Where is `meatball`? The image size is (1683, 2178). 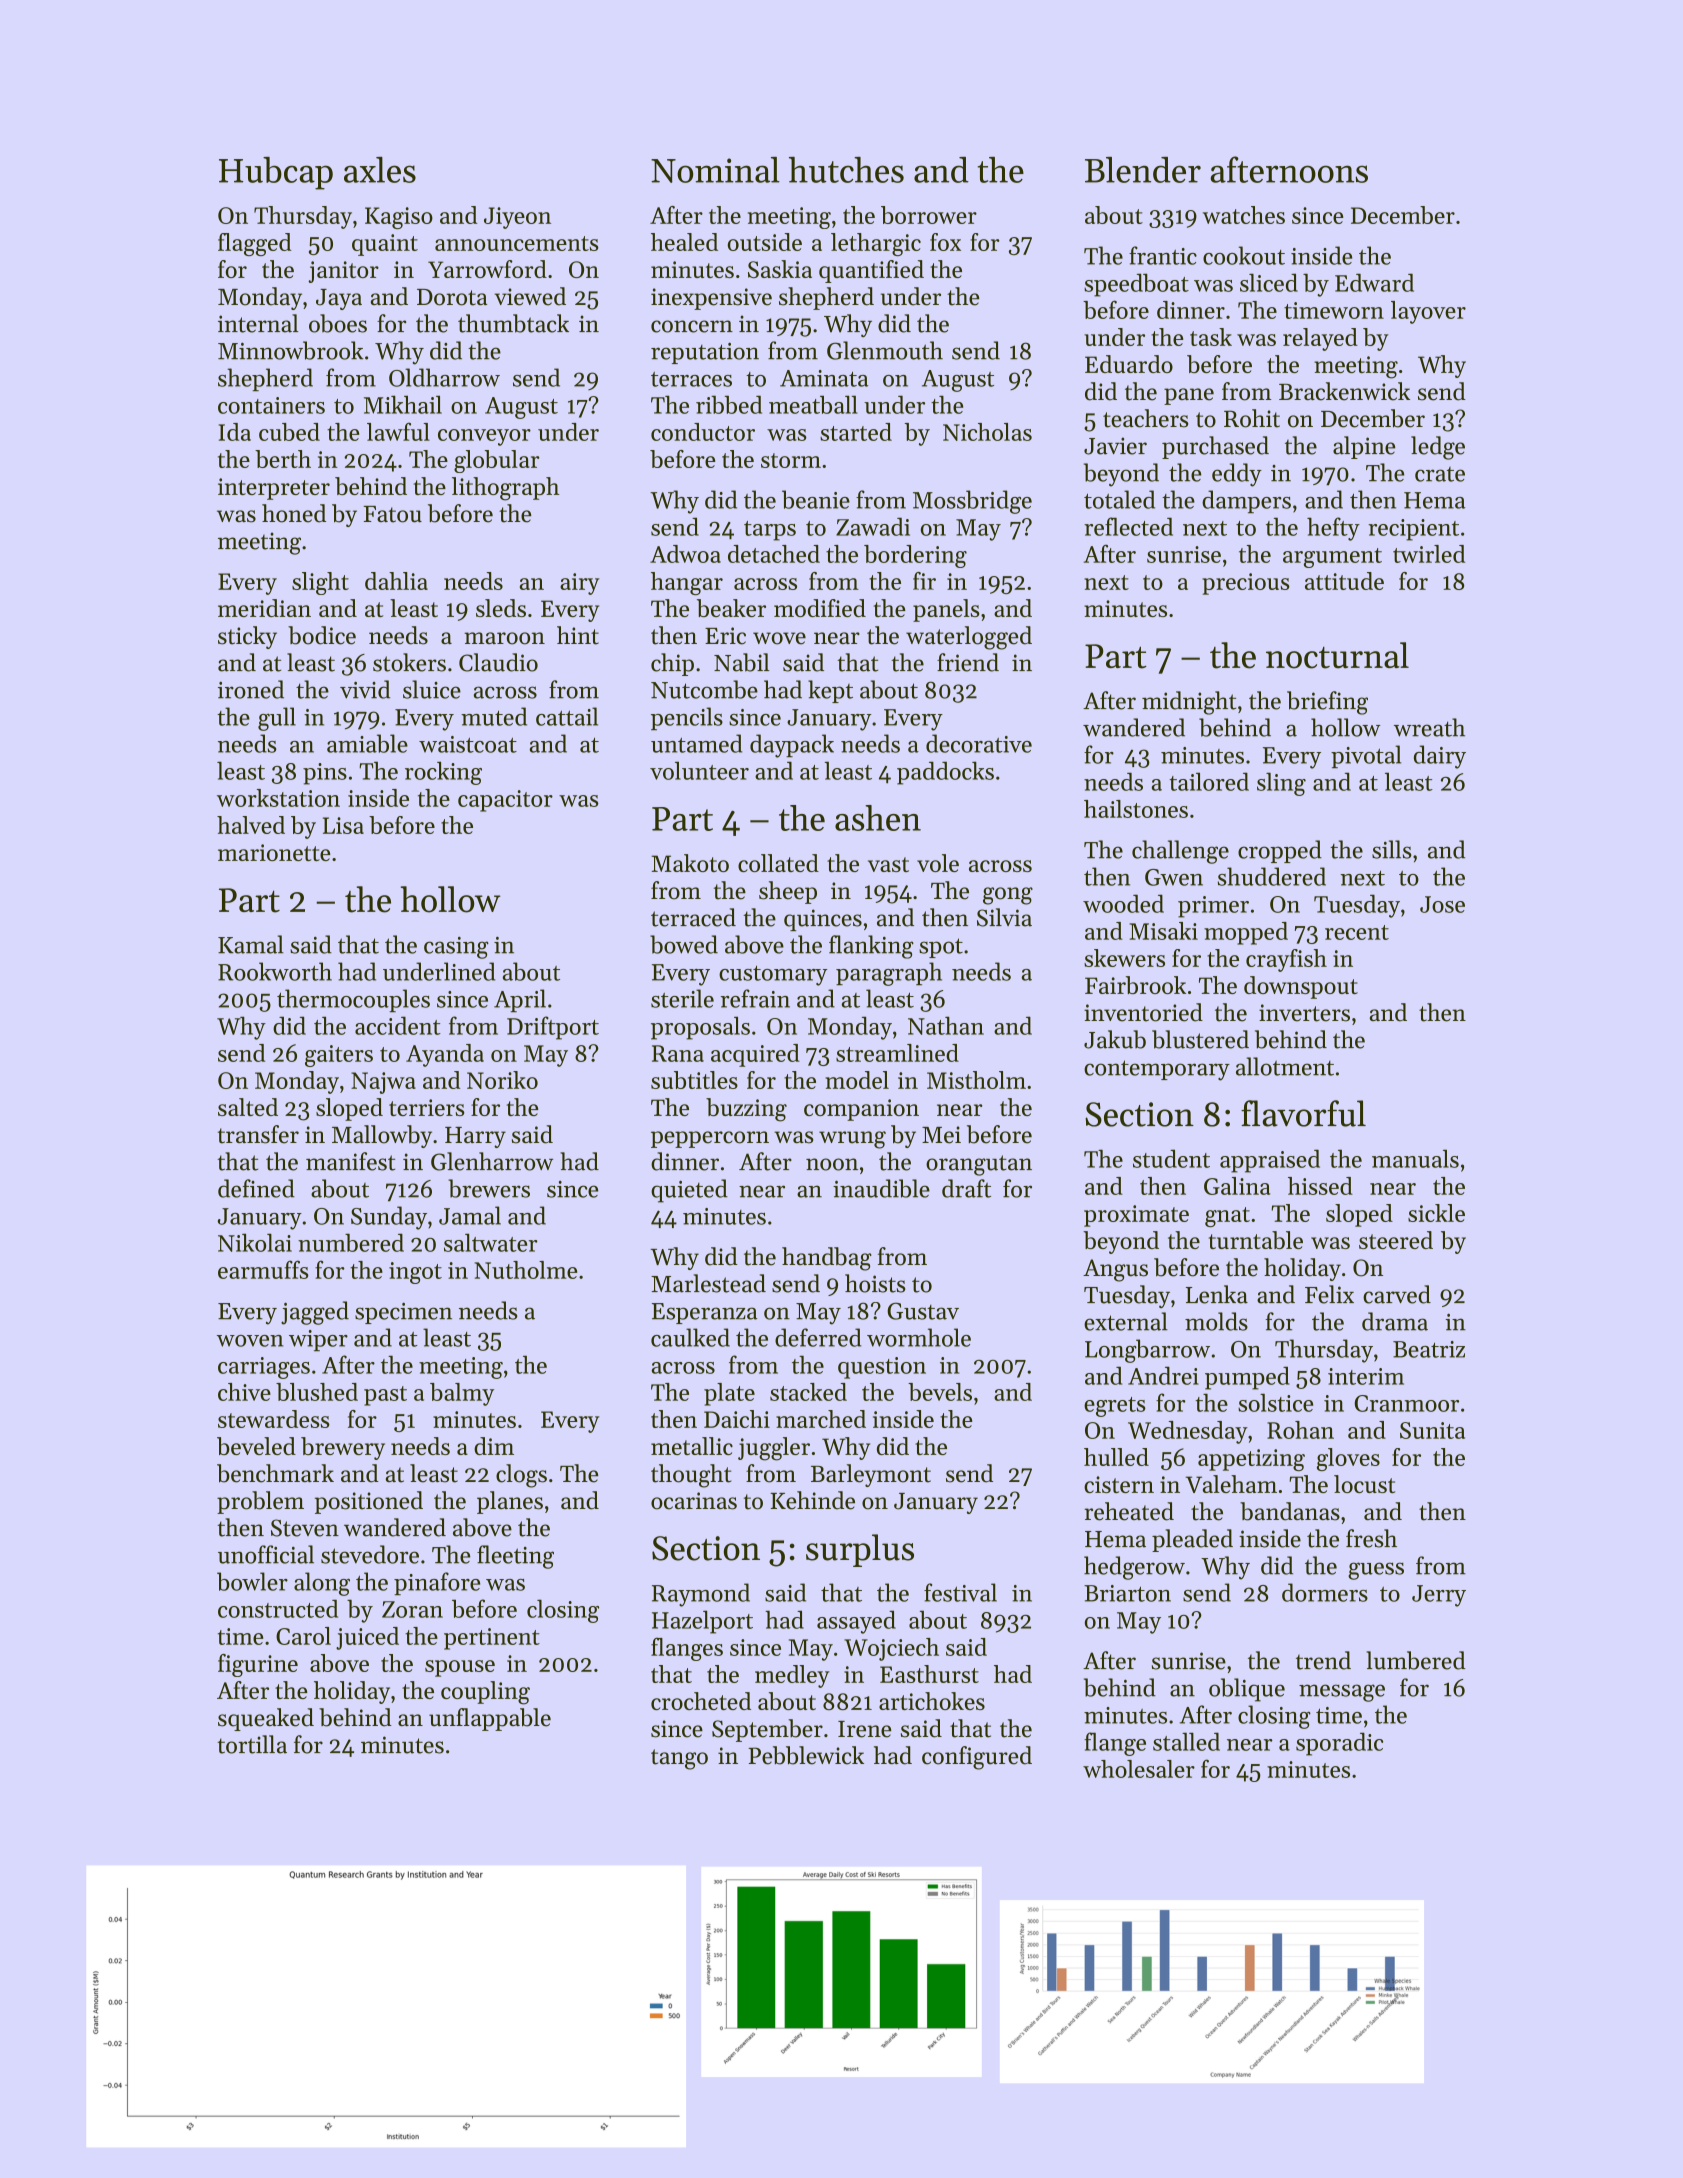
meatball is located at coordinates (813, 404).
